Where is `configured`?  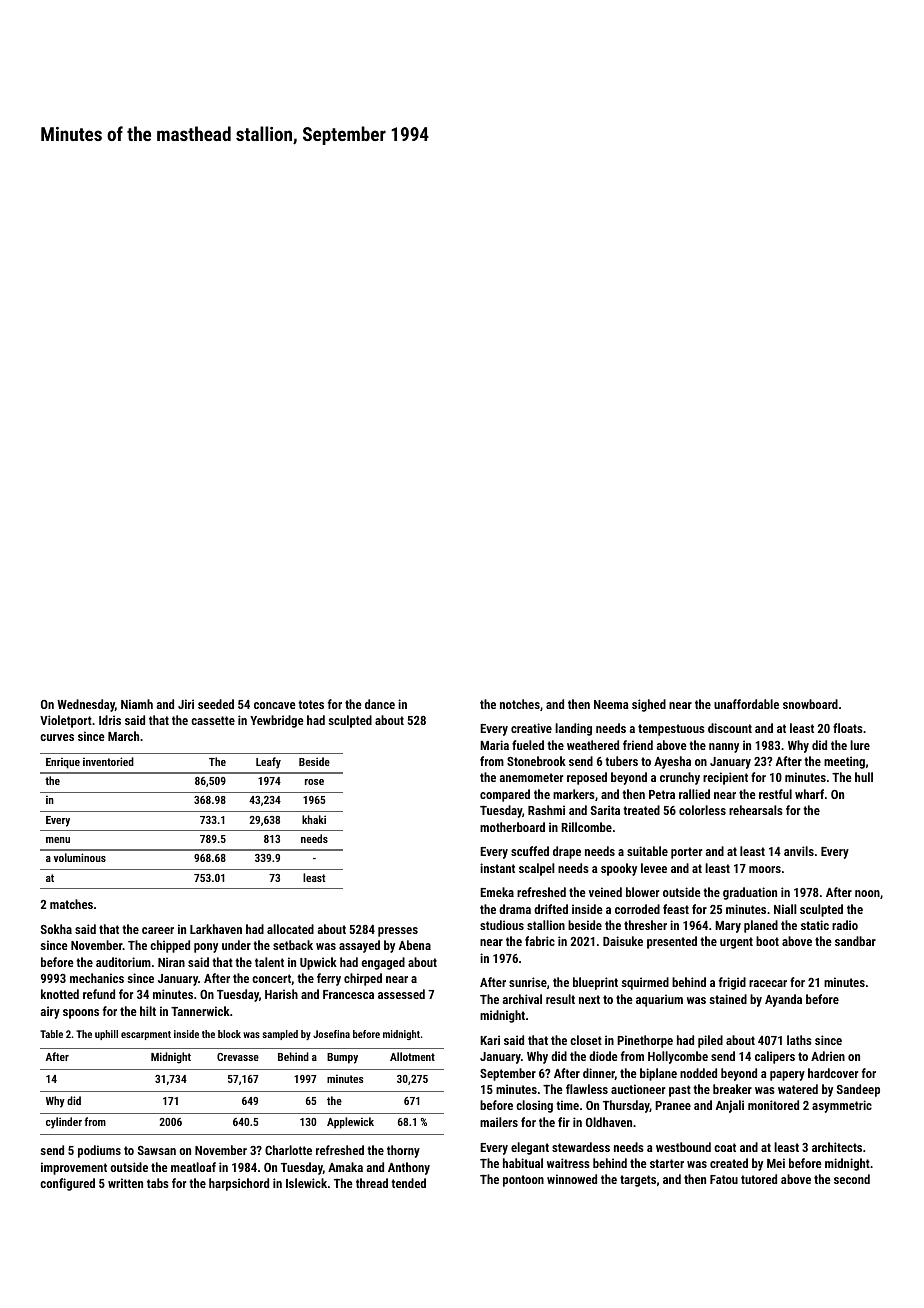 configured is located at coordinates (67, 1184).
